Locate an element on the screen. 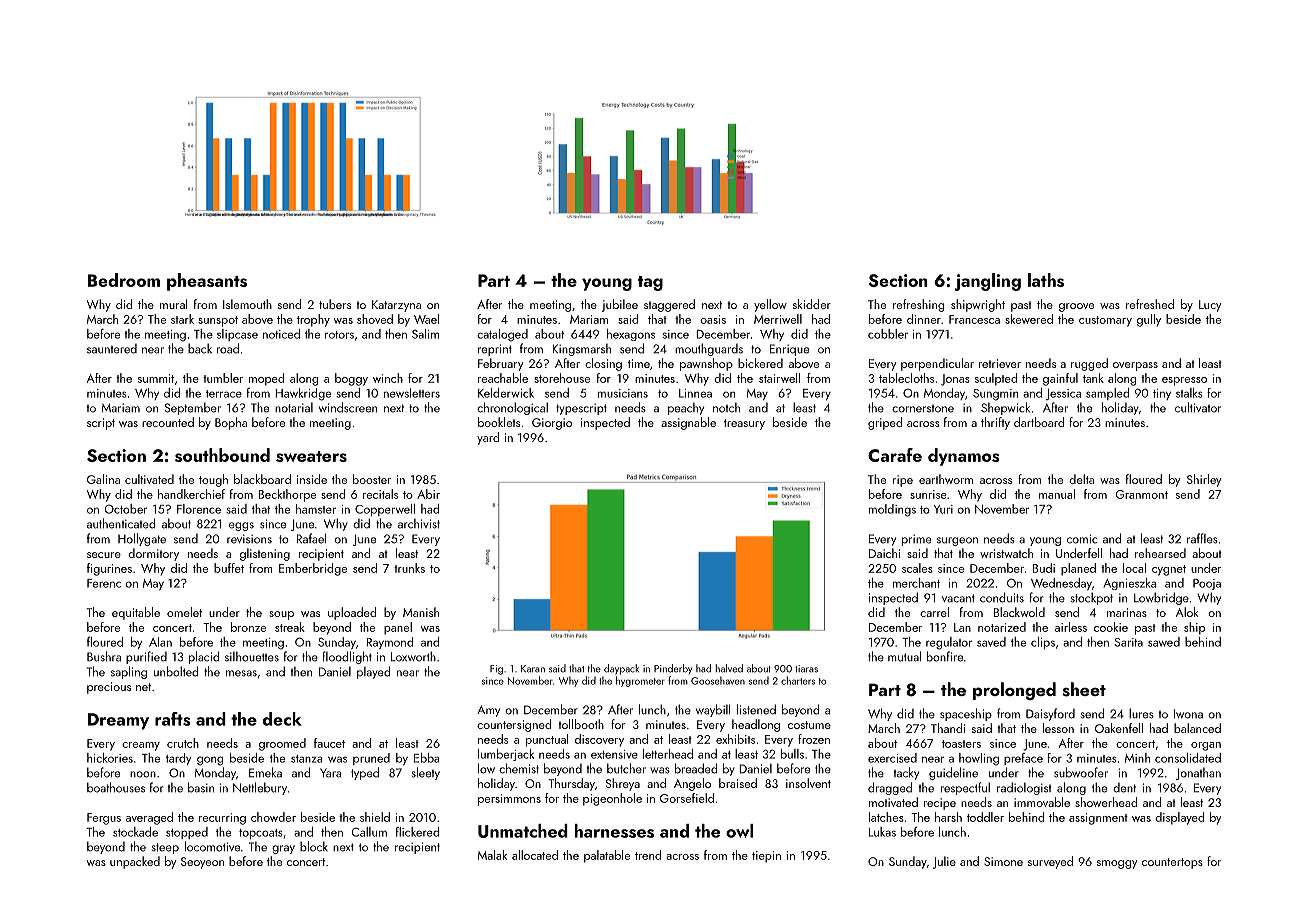 This screenshot has height=924, width=1308. mural is located at coordinates (173, 304).
